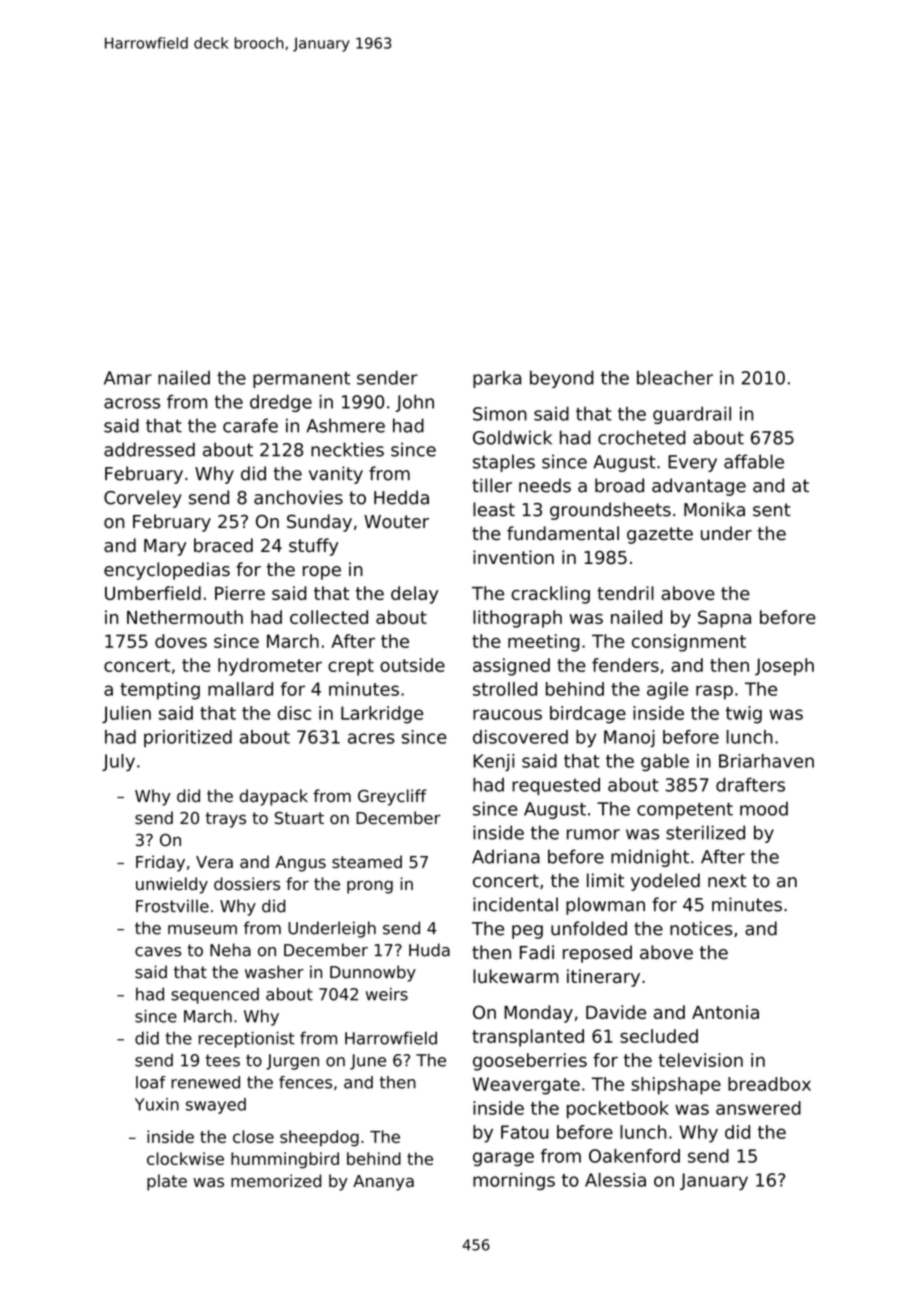  Describe the element at coordinates (675, 378) in the page. I see `bleacher` at that location.
